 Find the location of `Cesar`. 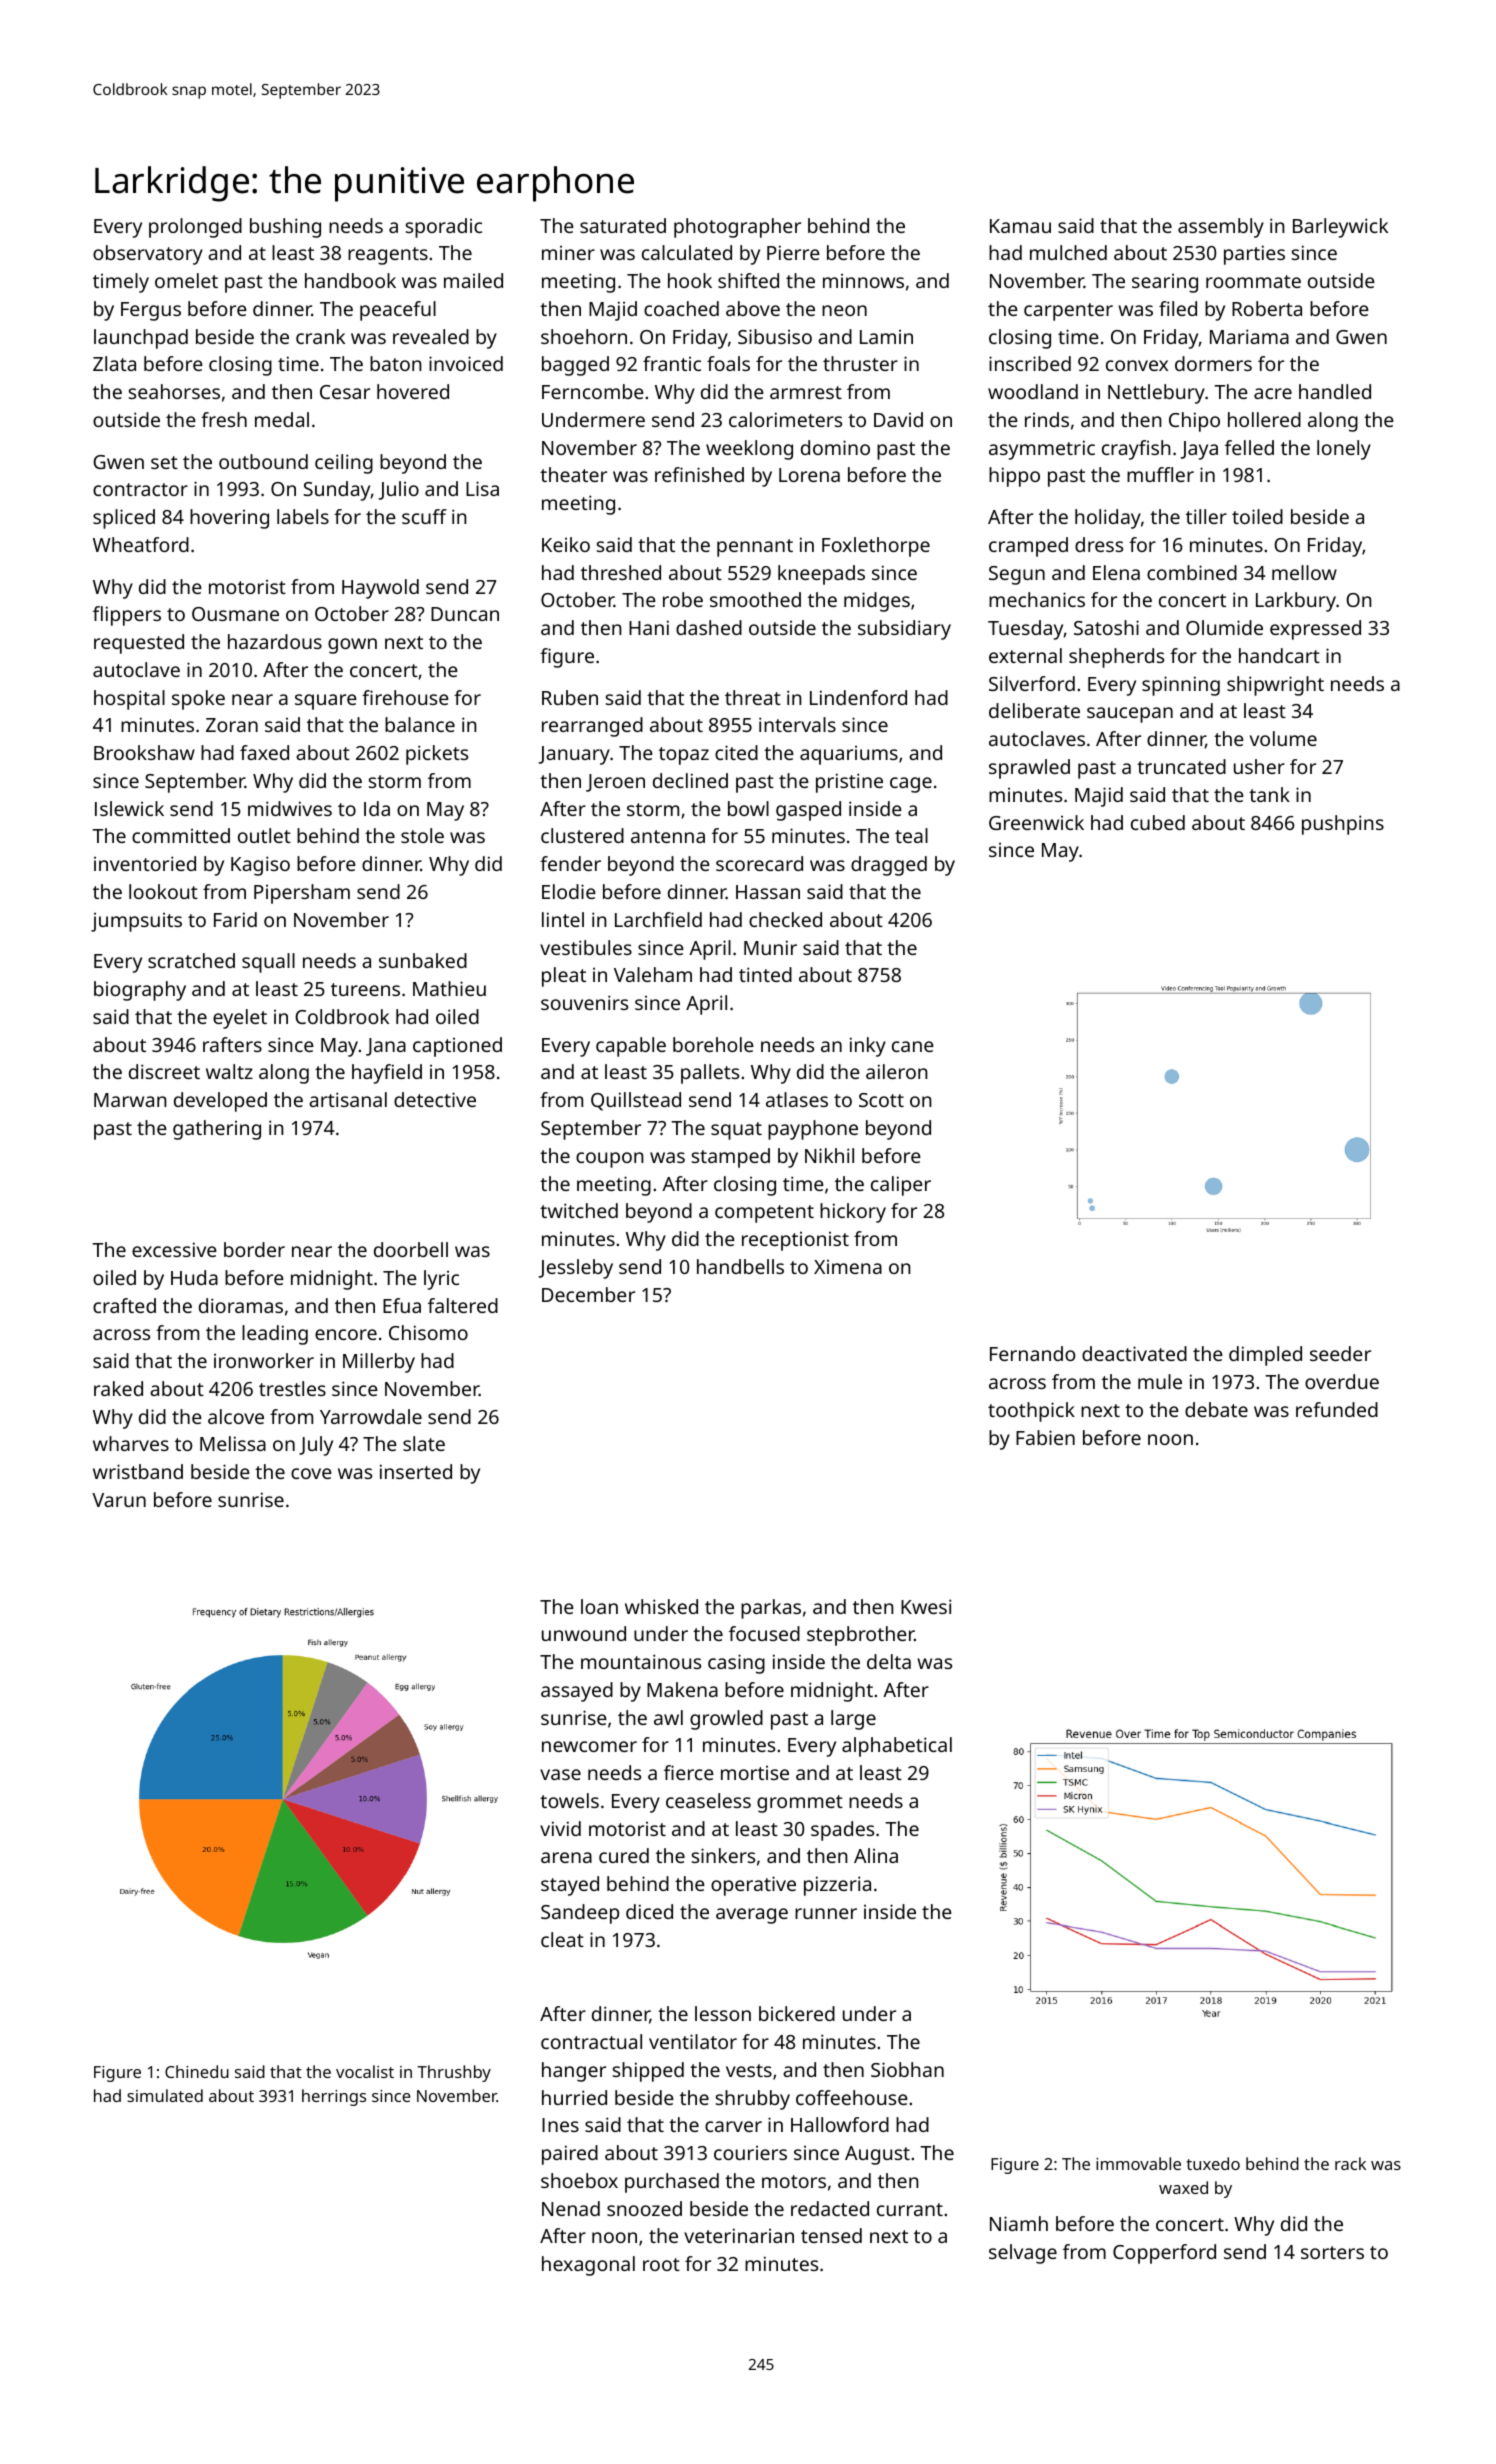

Cesar is located at coordinates (345, 392).
